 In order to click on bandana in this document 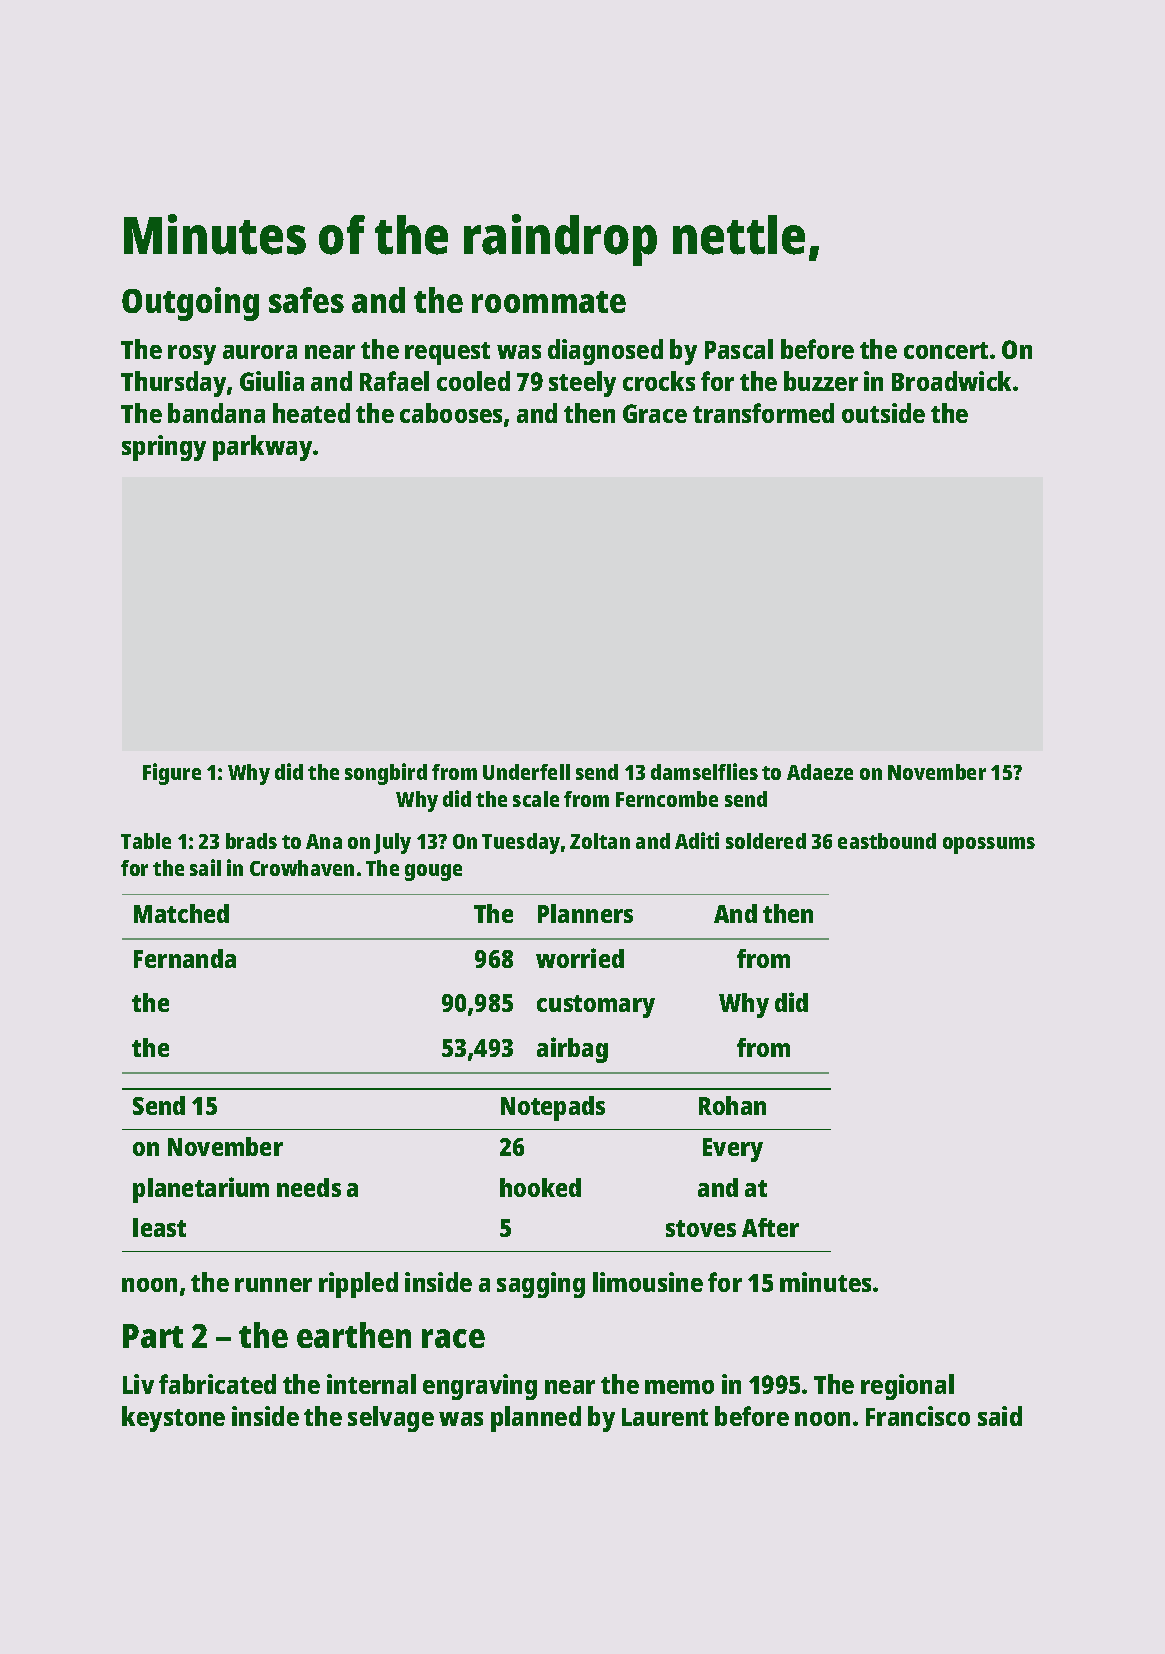, I will do `click(216, 413)`.
